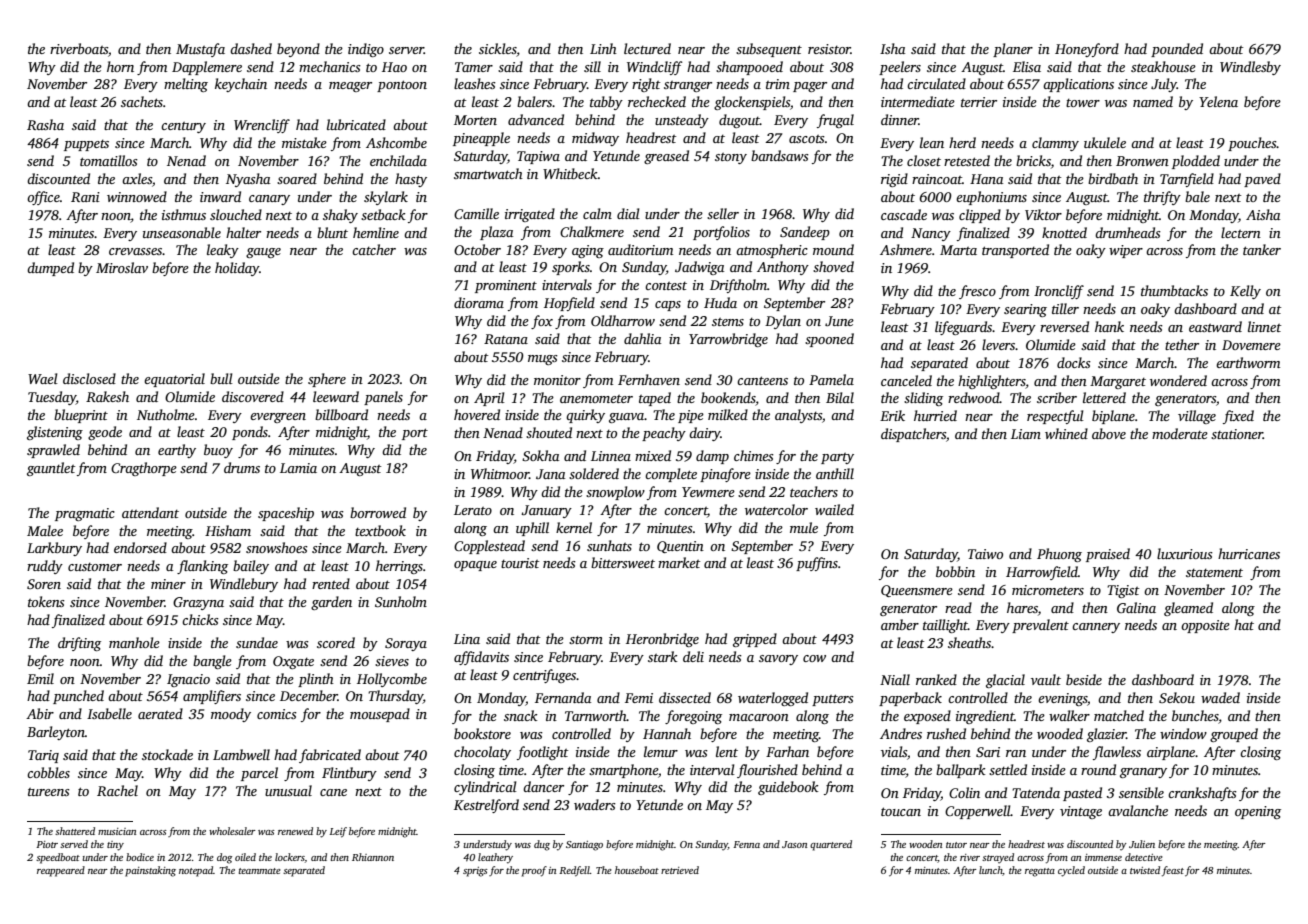 This screenshot has width=1308, height=924. What do you see at coordinates (679, 562) in the screenshot?
I see `market` at bounding box center [679, 562].
